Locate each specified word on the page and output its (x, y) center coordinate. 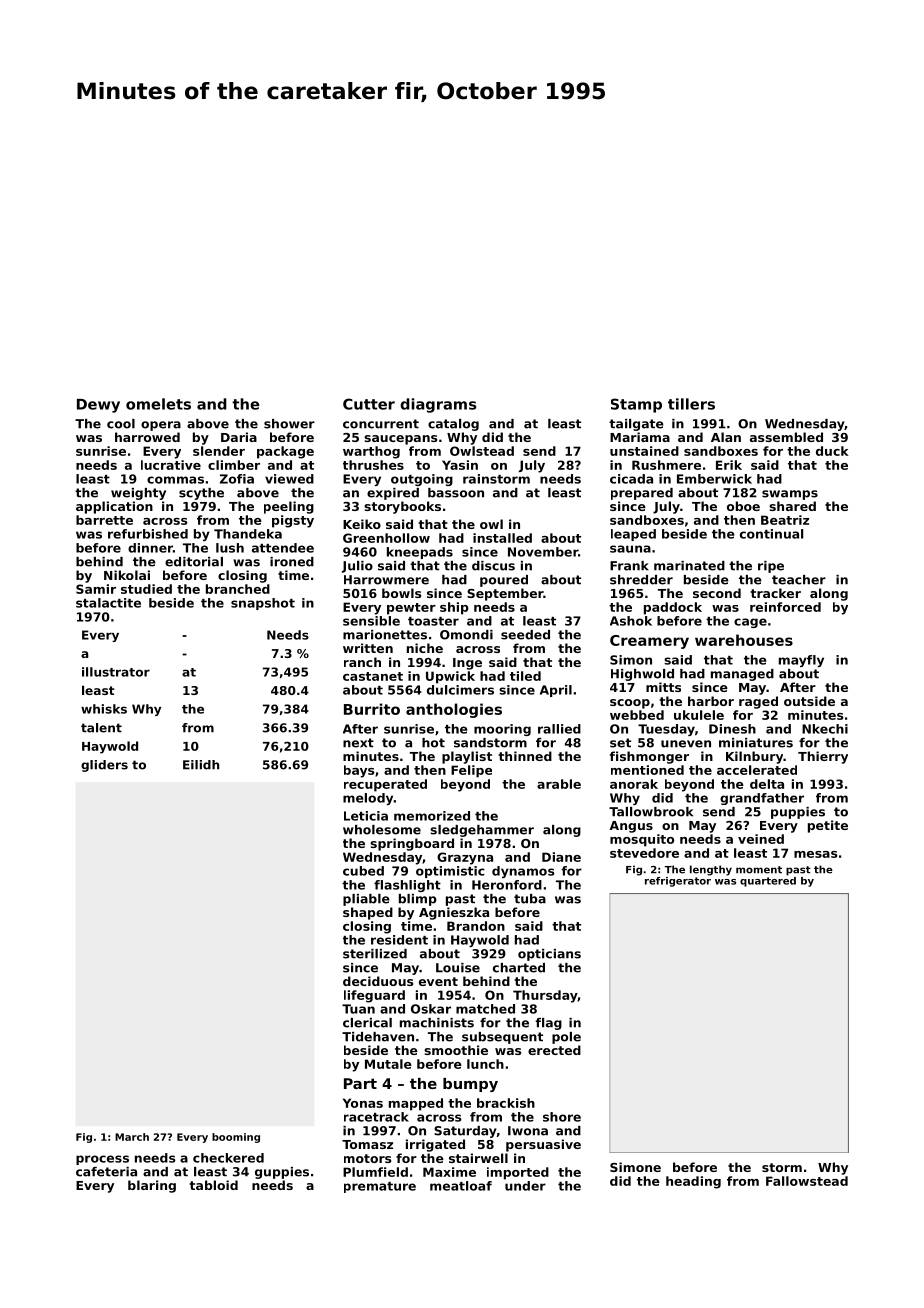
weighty (138, 494)
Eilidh (201, 765)
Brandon (476, 926)
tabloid (213, 1185)
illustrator (116, 672)
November (543, 552)
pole (566, 1038)
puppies (798, 813)
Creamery (649, 642)
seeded (525, 635)
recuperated (385, 785)
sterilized (375, 954)
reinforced (785, 607)
